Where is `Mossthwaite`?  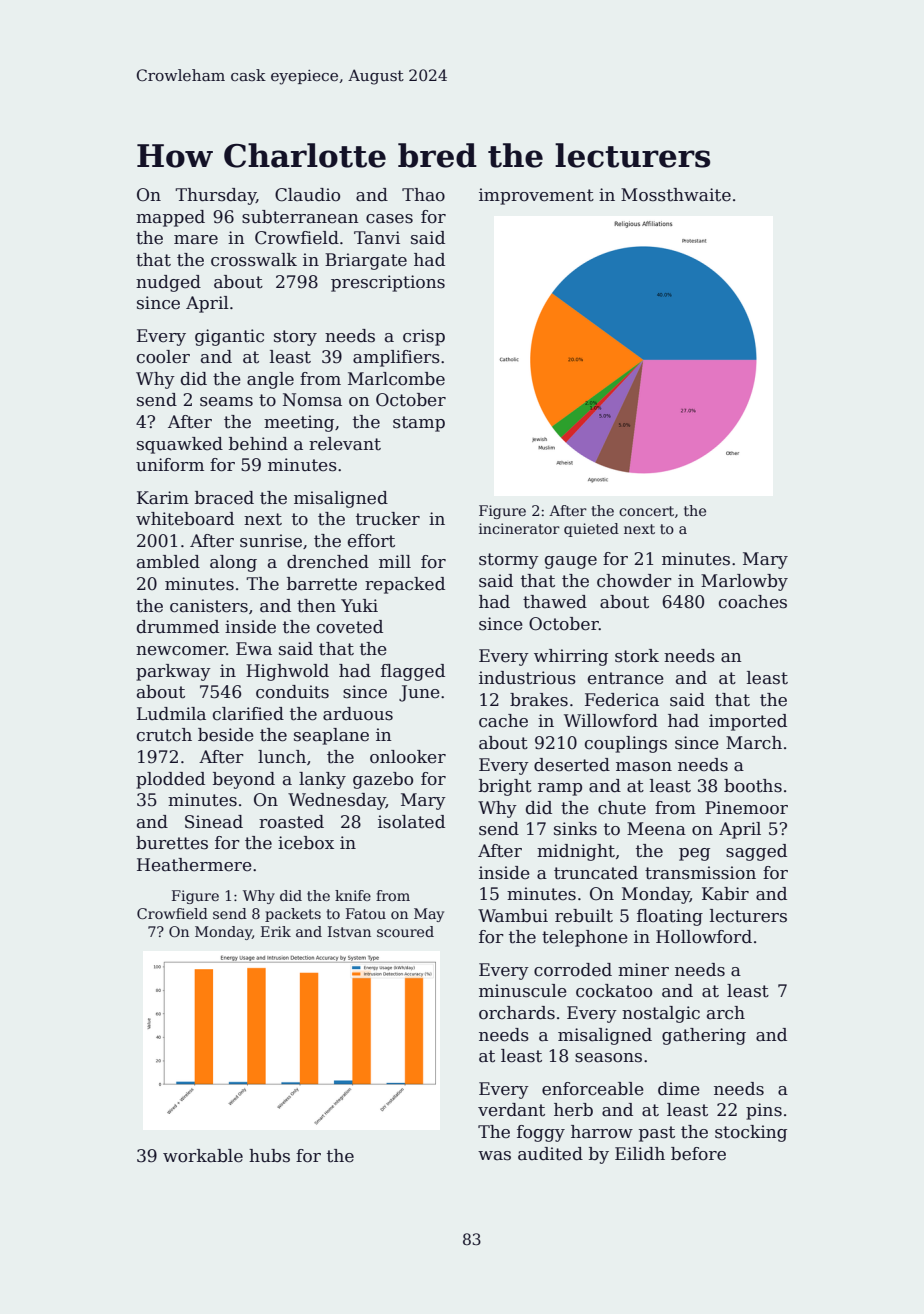
Mossthwaite is located at coordinates (676, 195).
